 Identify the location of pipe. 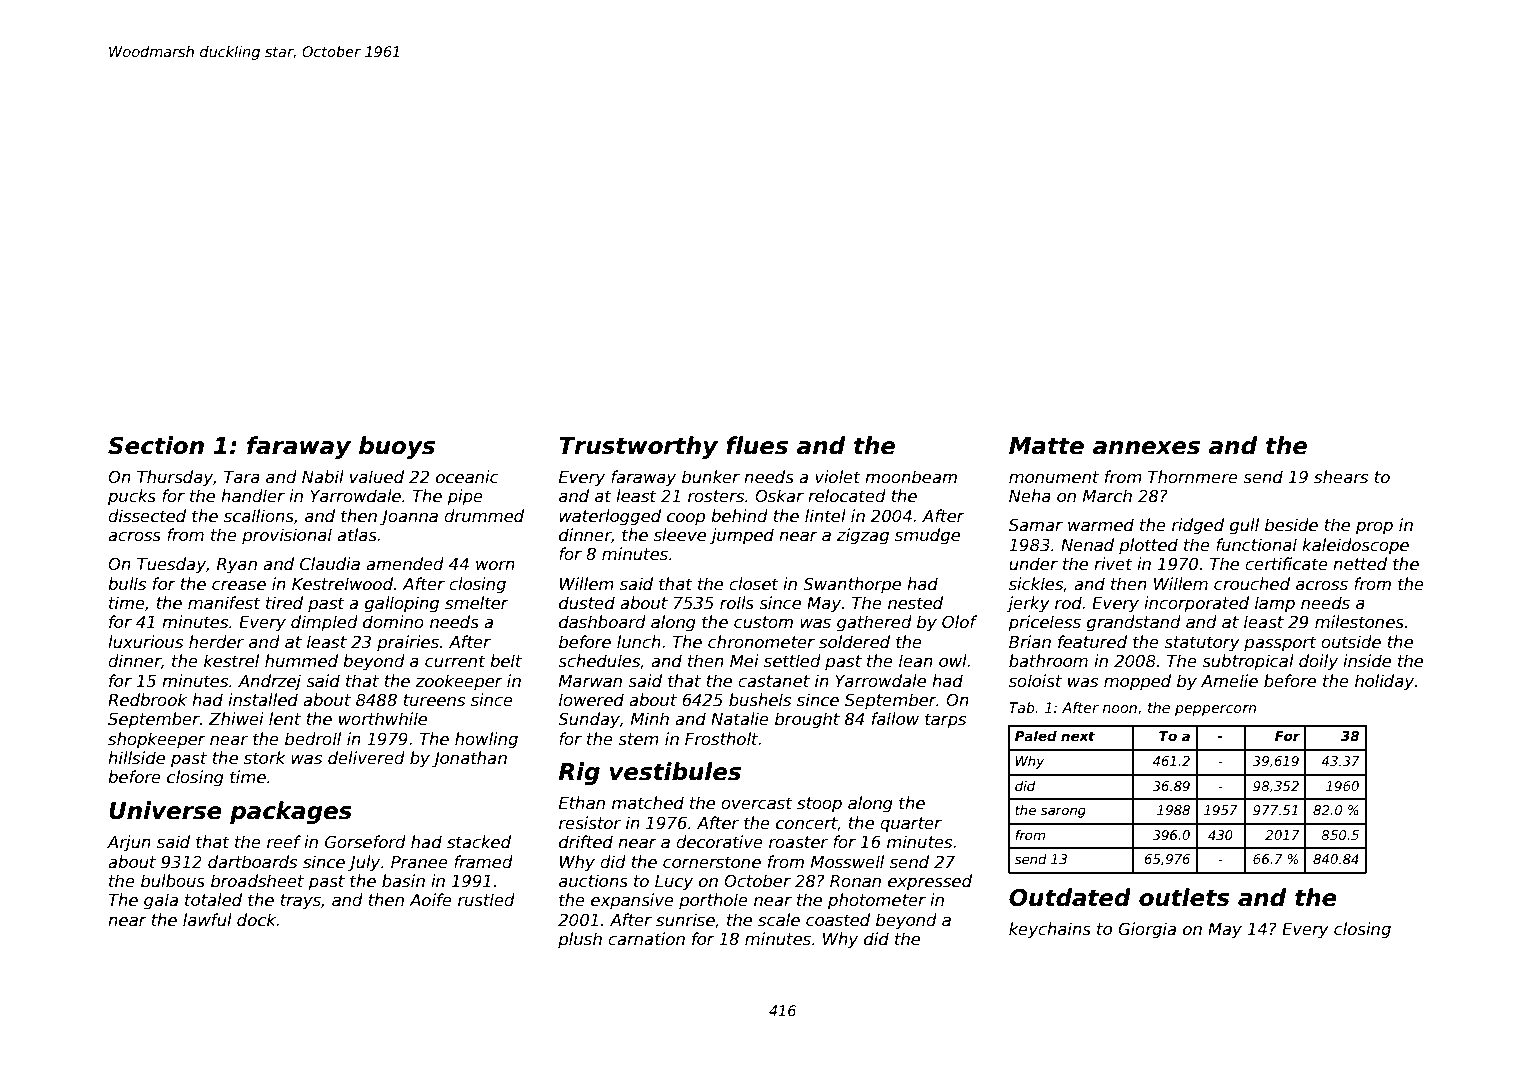
(465, 497).
